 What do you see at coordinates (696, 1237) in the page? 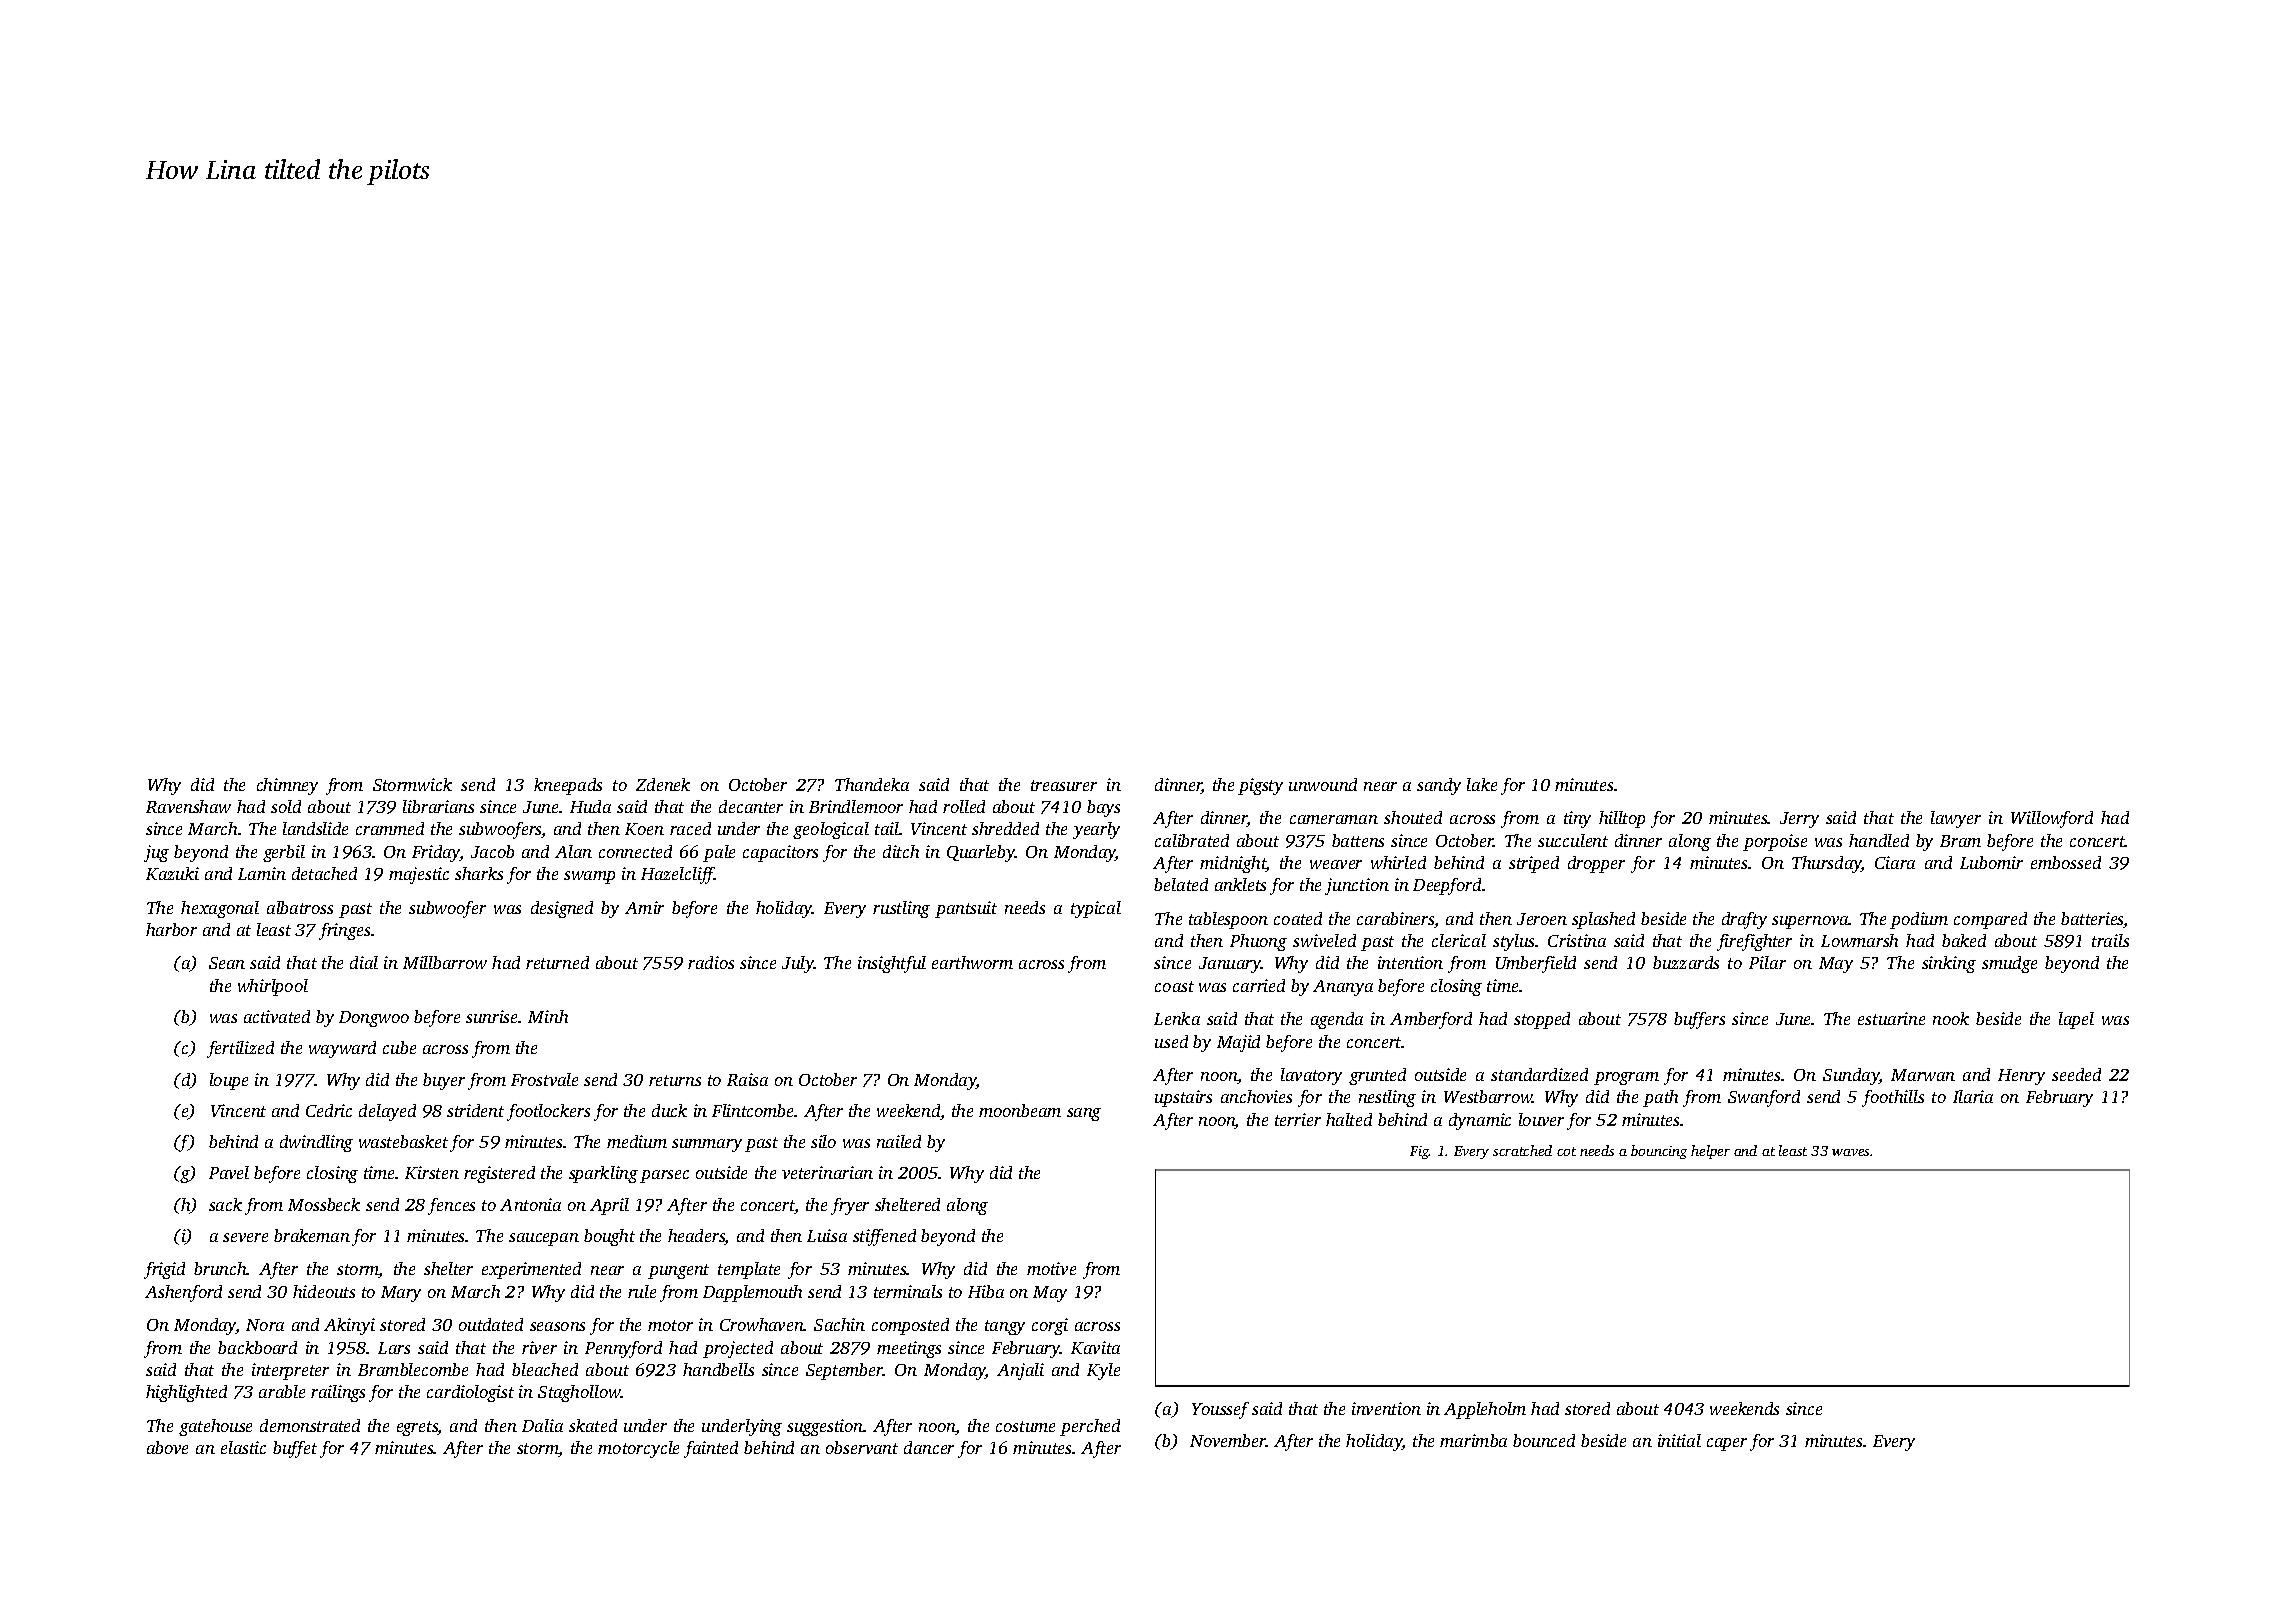
I see `headers` at bounding box center [696, 1237].
